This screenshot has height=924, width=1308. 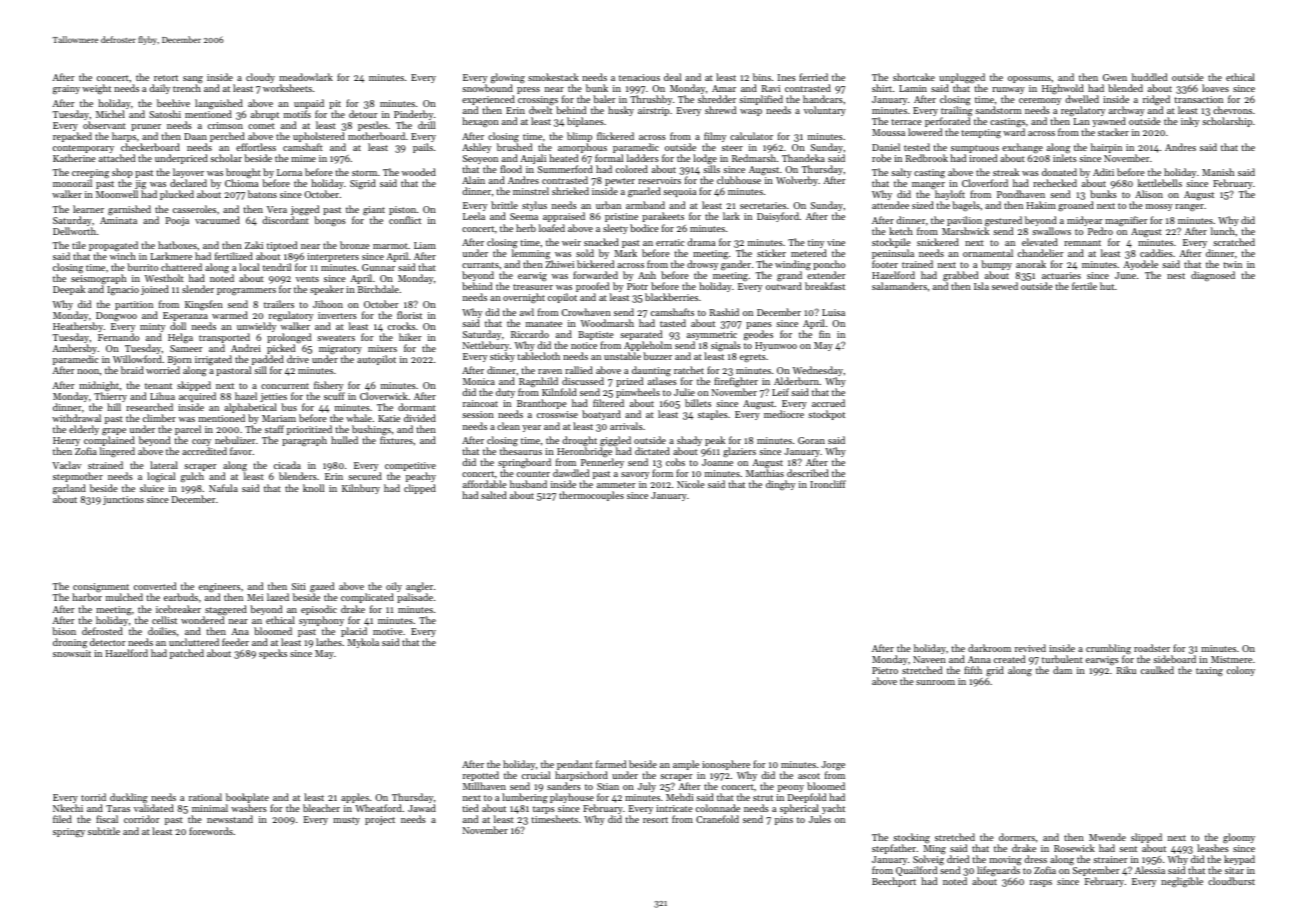 I want to click on pavilion, so click(x=964, y=221).
